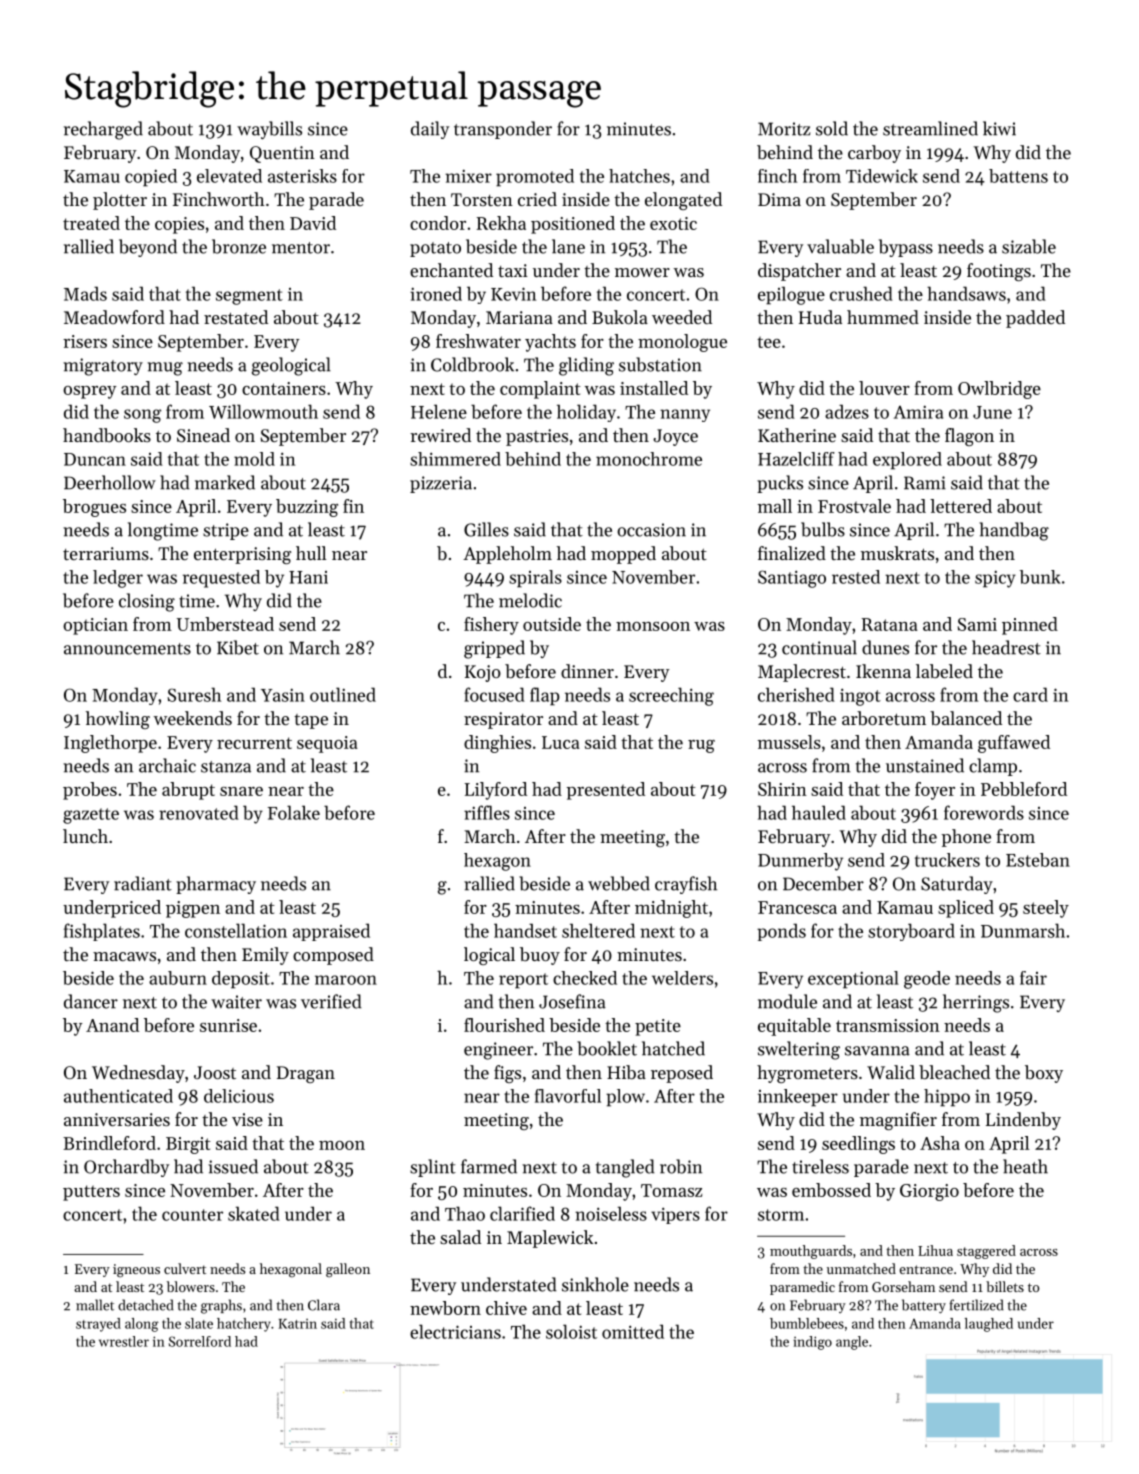 The image size is (1139, 1474). What do you see at coordinates (832, 128) in the image?
I see `sold` at bounding box center [832, 128].
